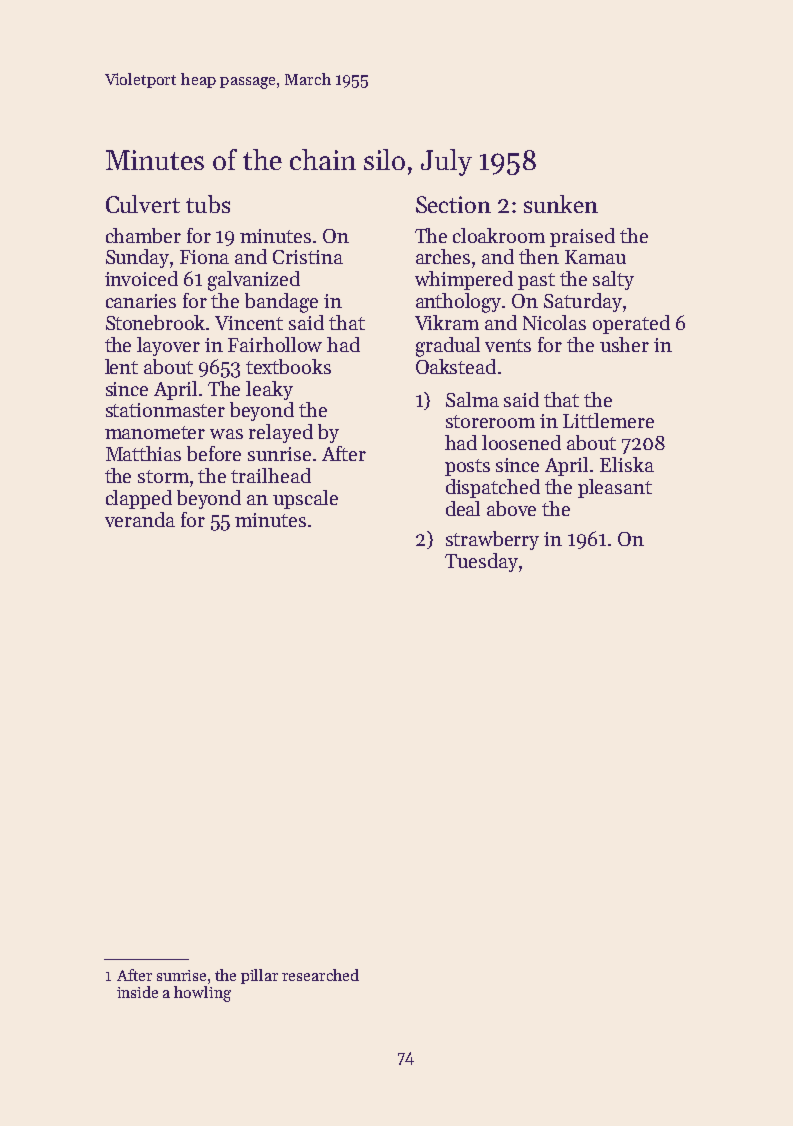 This screenshot has height=1126, width=793. What do you see at coordinates (561, 204) in the screenshot?
I see `sunken` at bounding box center [561, 204].
